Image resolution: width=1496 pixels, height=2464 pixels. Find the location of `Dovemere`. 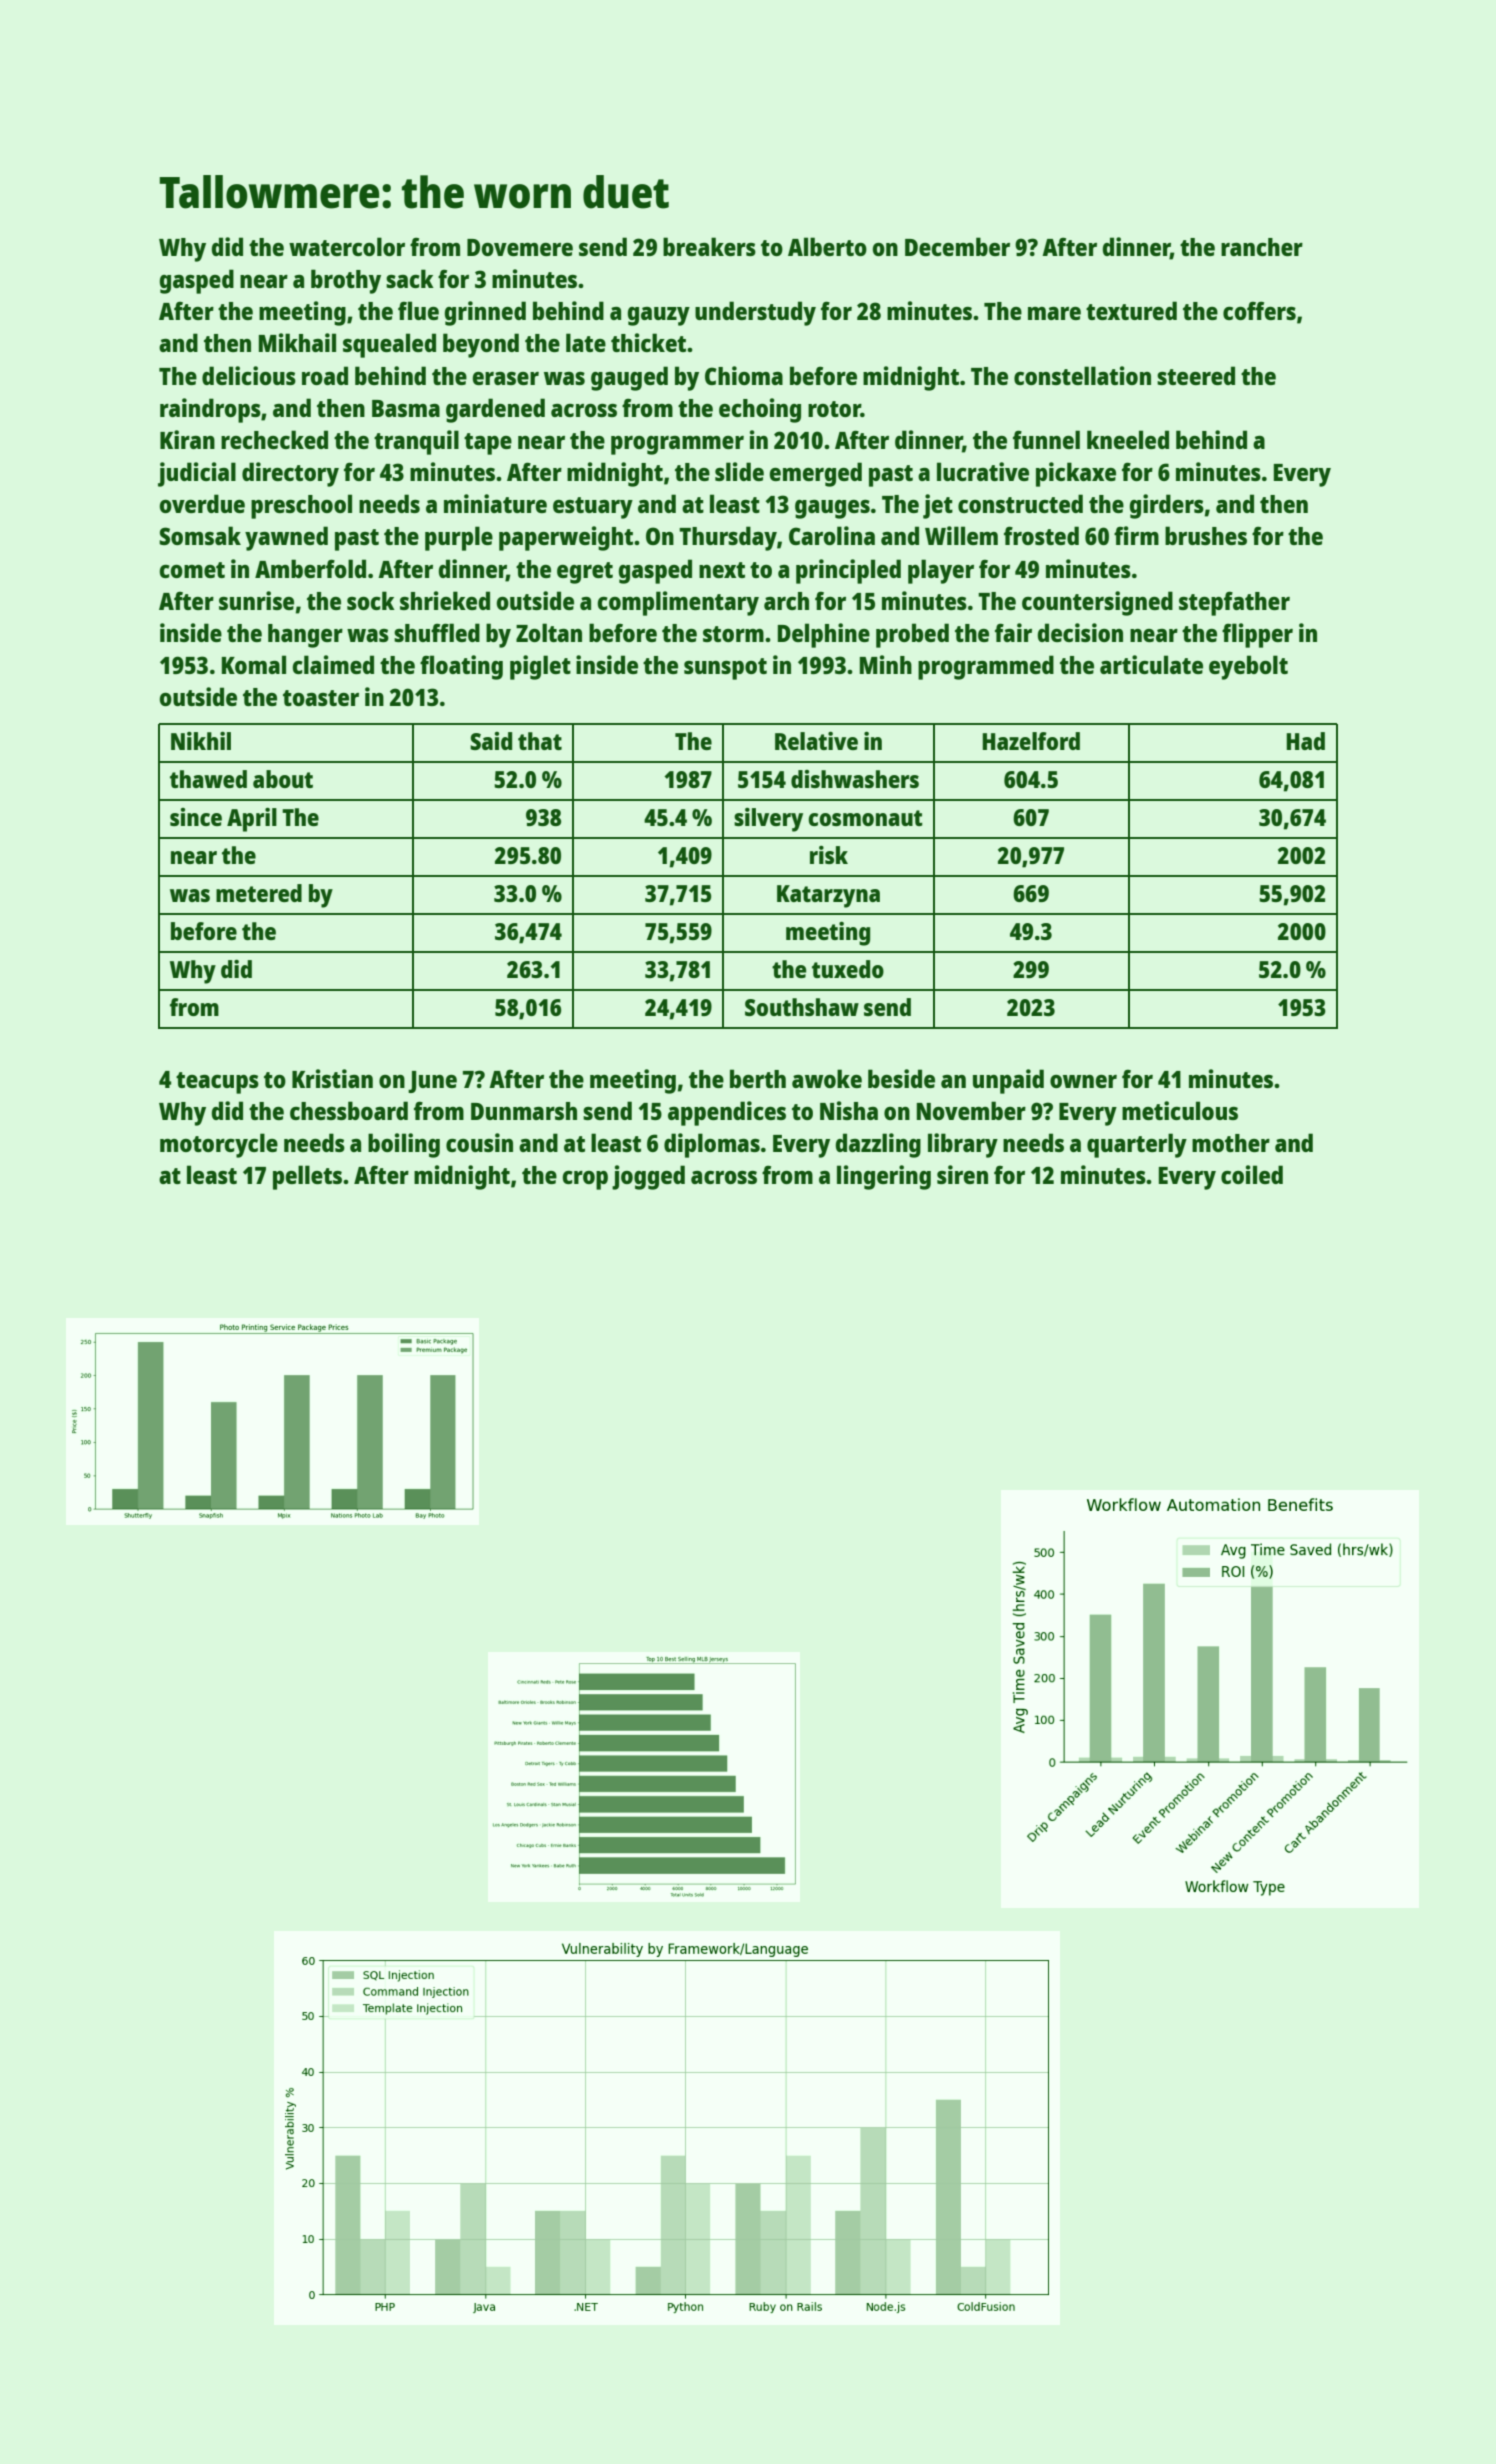

Dovemere is located at coordinates (520, 247).
